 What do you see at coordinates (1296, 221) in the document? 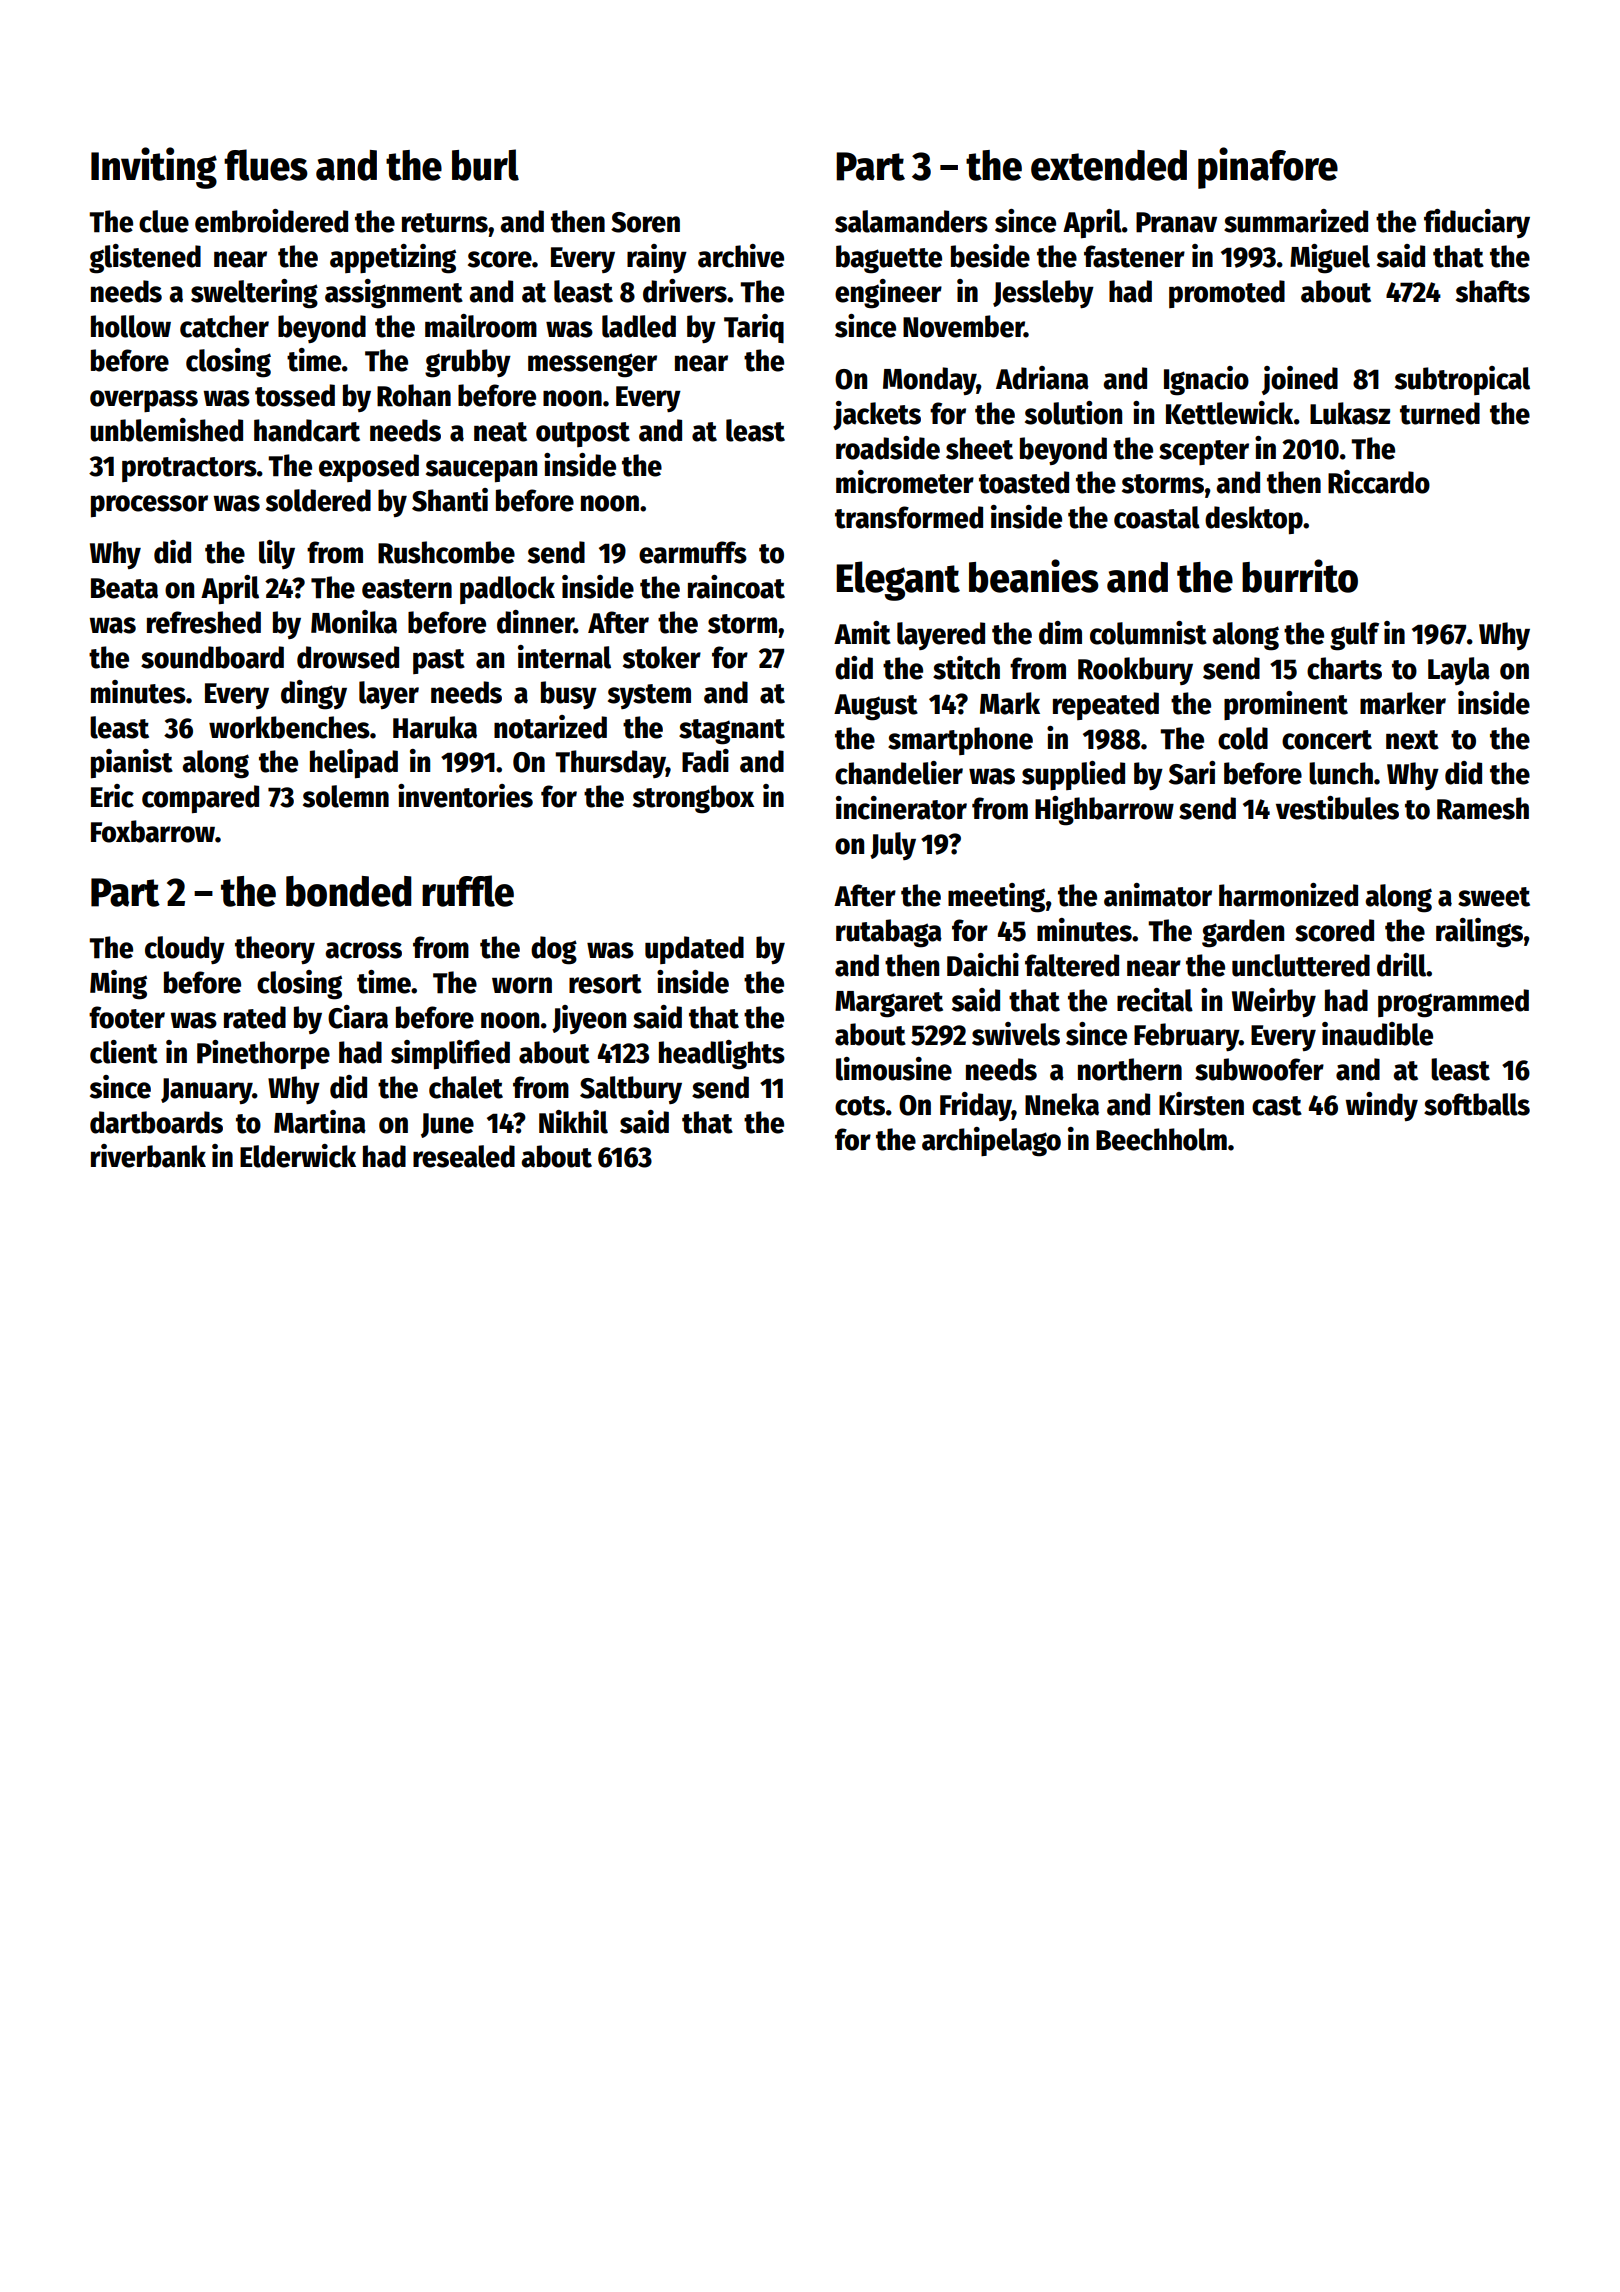
I see `summarized` at bounding box center [1296, 221].
